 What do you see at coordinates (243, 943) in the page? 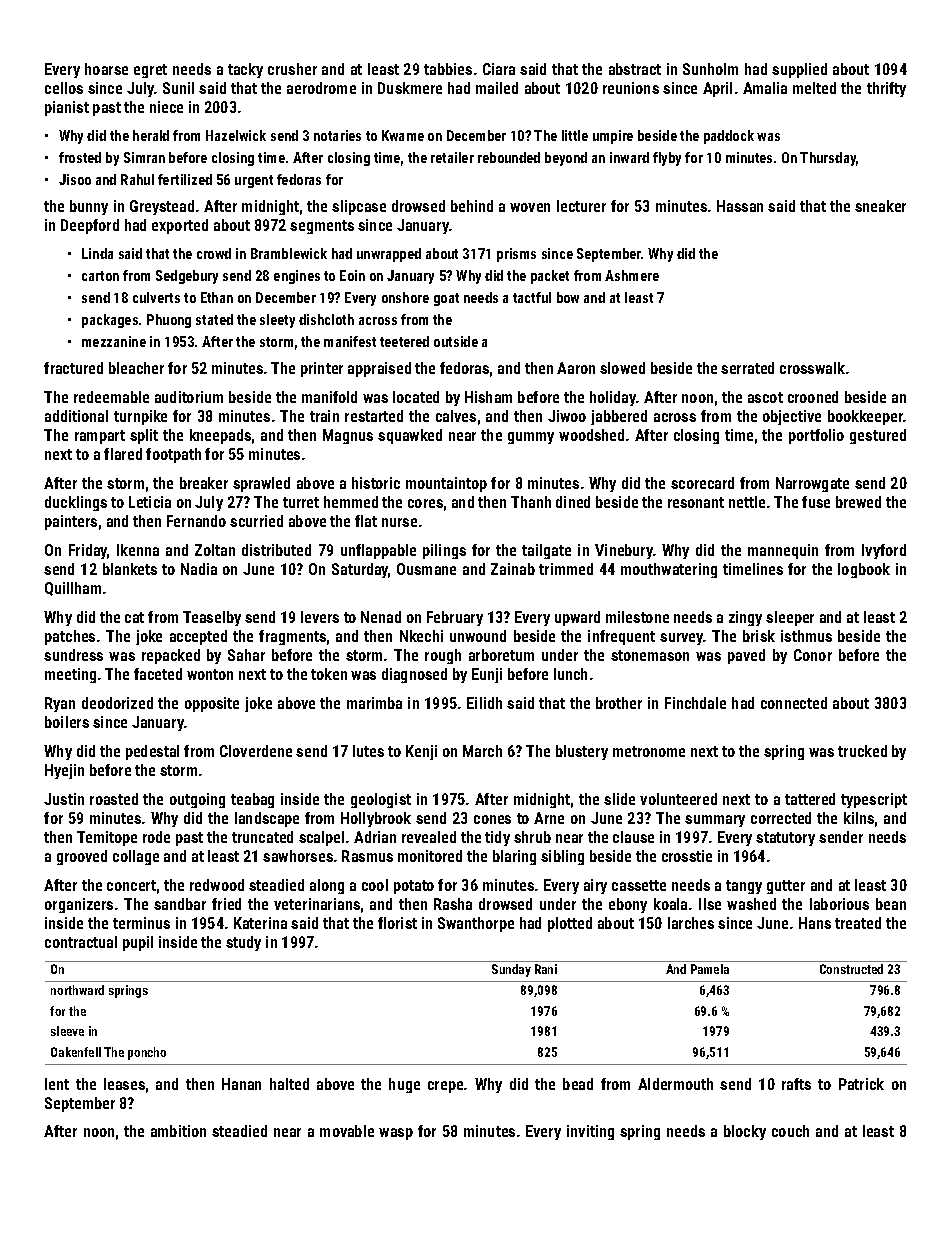
I see `study` at bounding box center [243, 943].
